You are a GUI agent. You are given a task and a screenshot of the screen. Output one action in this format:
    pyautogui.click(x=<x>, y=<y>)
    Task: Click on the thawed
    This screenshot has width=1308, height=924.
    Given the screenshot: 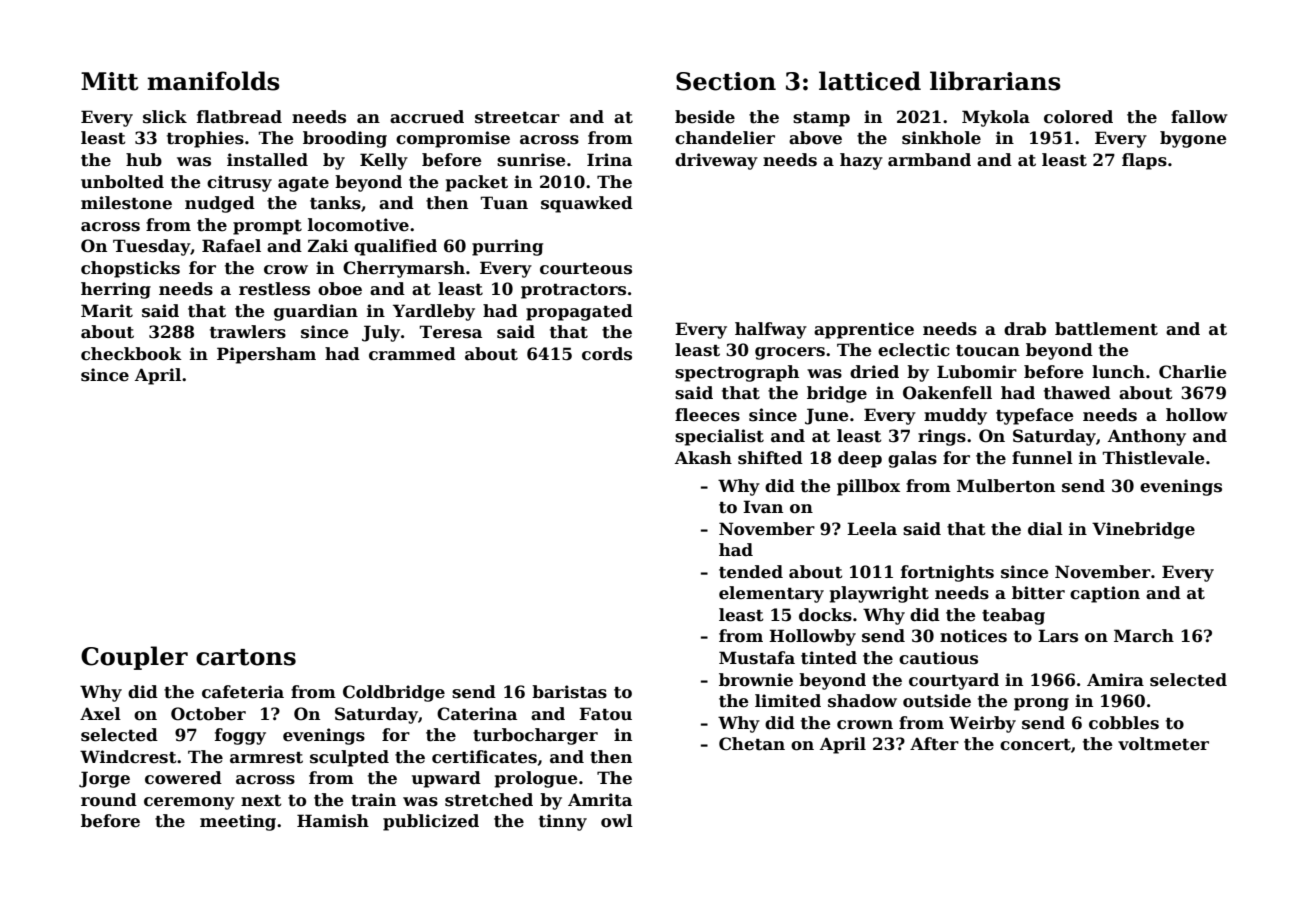 What is the action you would take?
    pyautogui.click(x=1077, y=393)
